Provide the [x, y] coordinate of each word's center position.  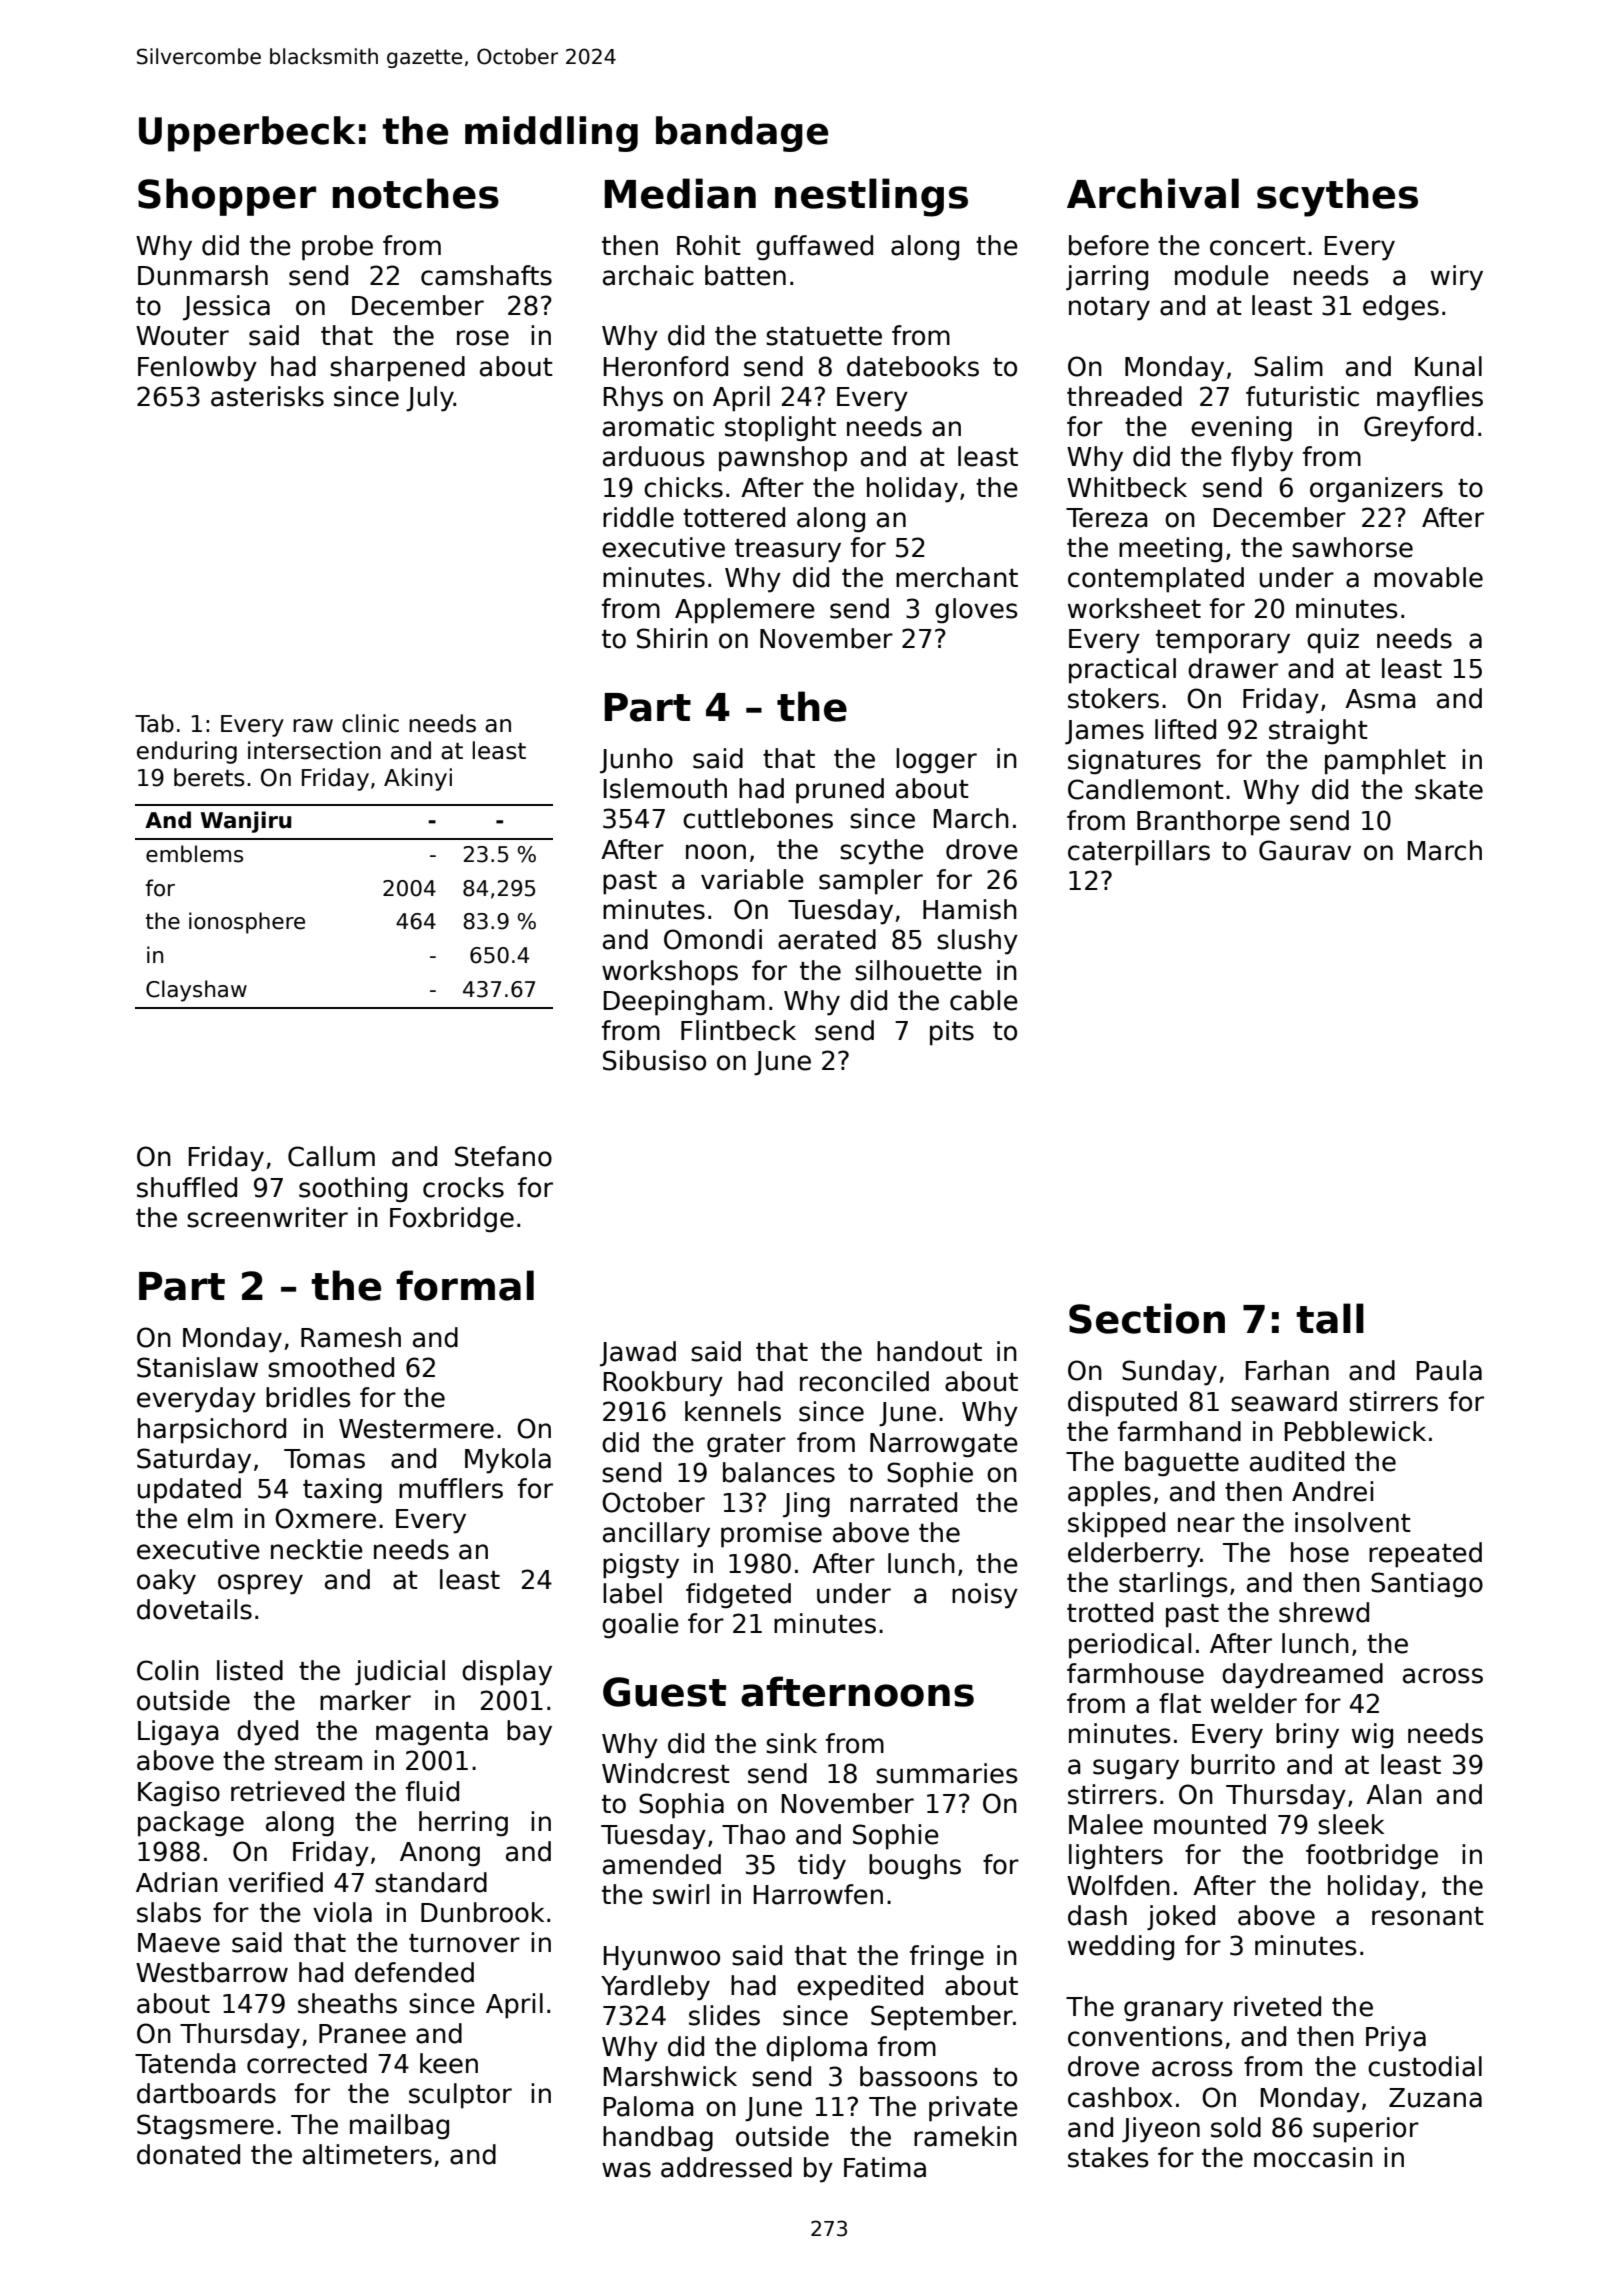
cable [984, 1000]
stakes [1108, 2157]
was [626, 2170]
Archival [1153, 193]
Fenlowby [197, 369]
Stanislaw [197, 1367]
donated [188, 2154]
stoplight [780, 429]
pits [952, 1033]
